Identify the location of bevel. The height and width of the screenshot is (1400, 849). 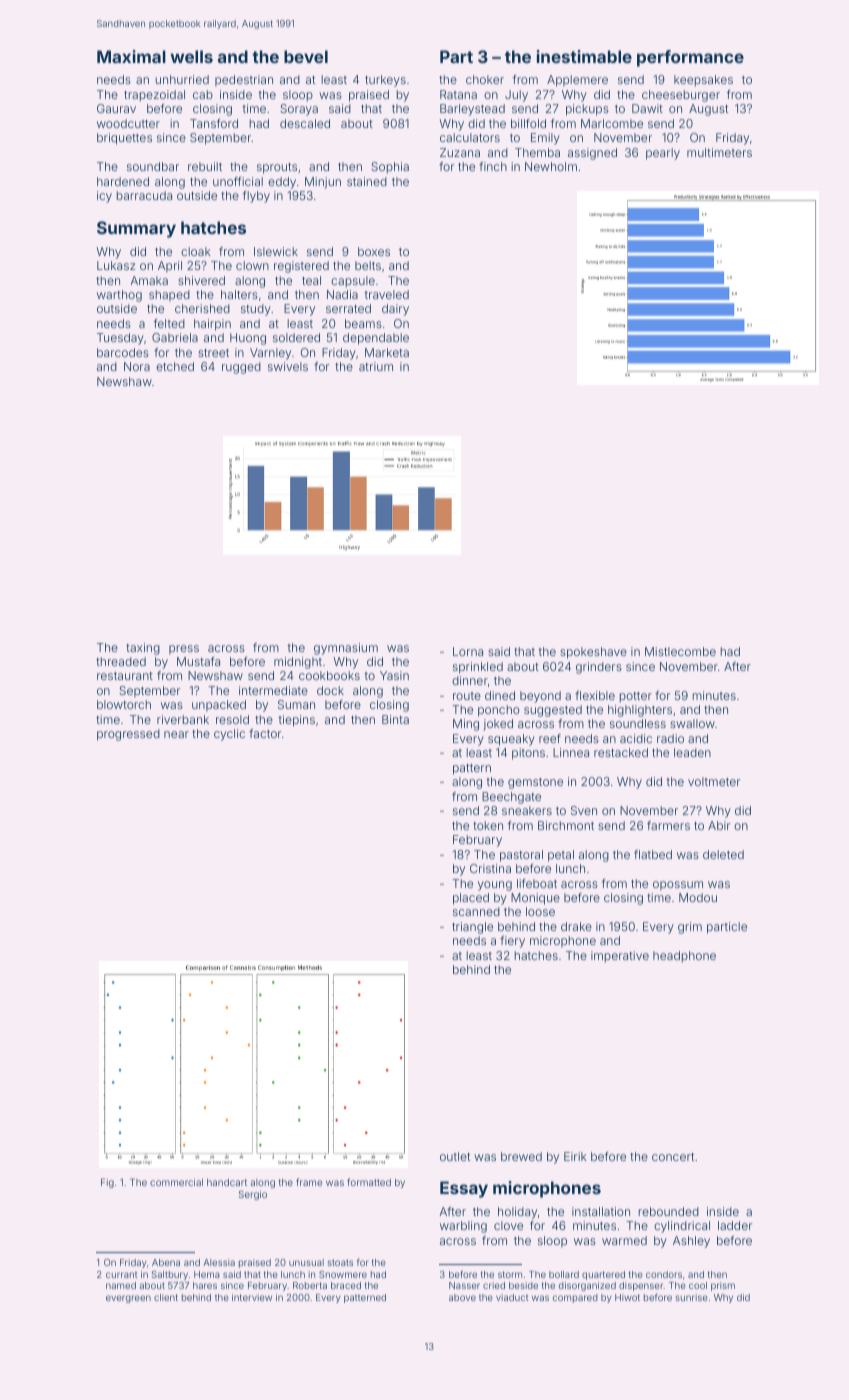
(306, 56).
